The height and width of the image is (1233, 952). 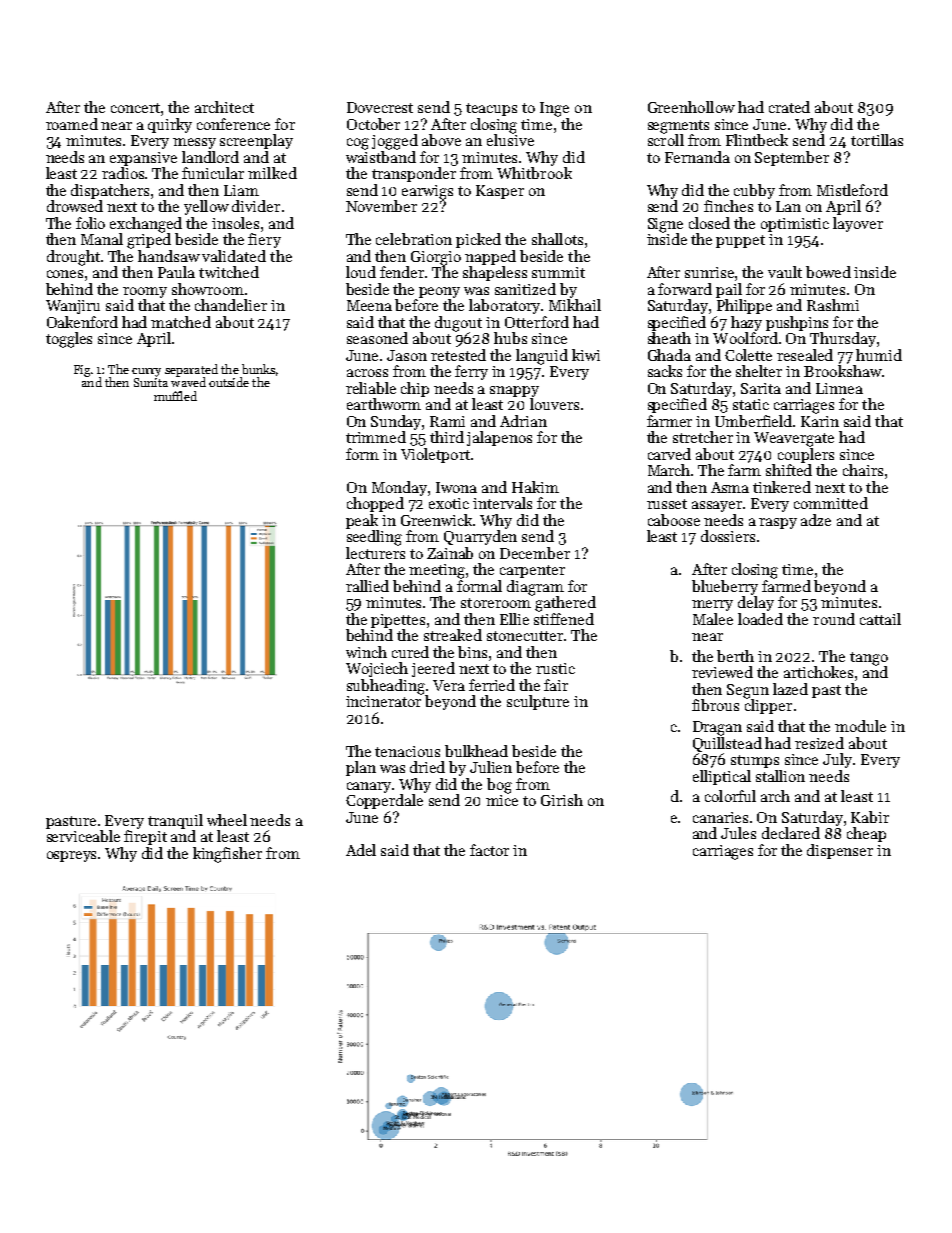 I want to click on roamed, so click(x=72, y=124).
